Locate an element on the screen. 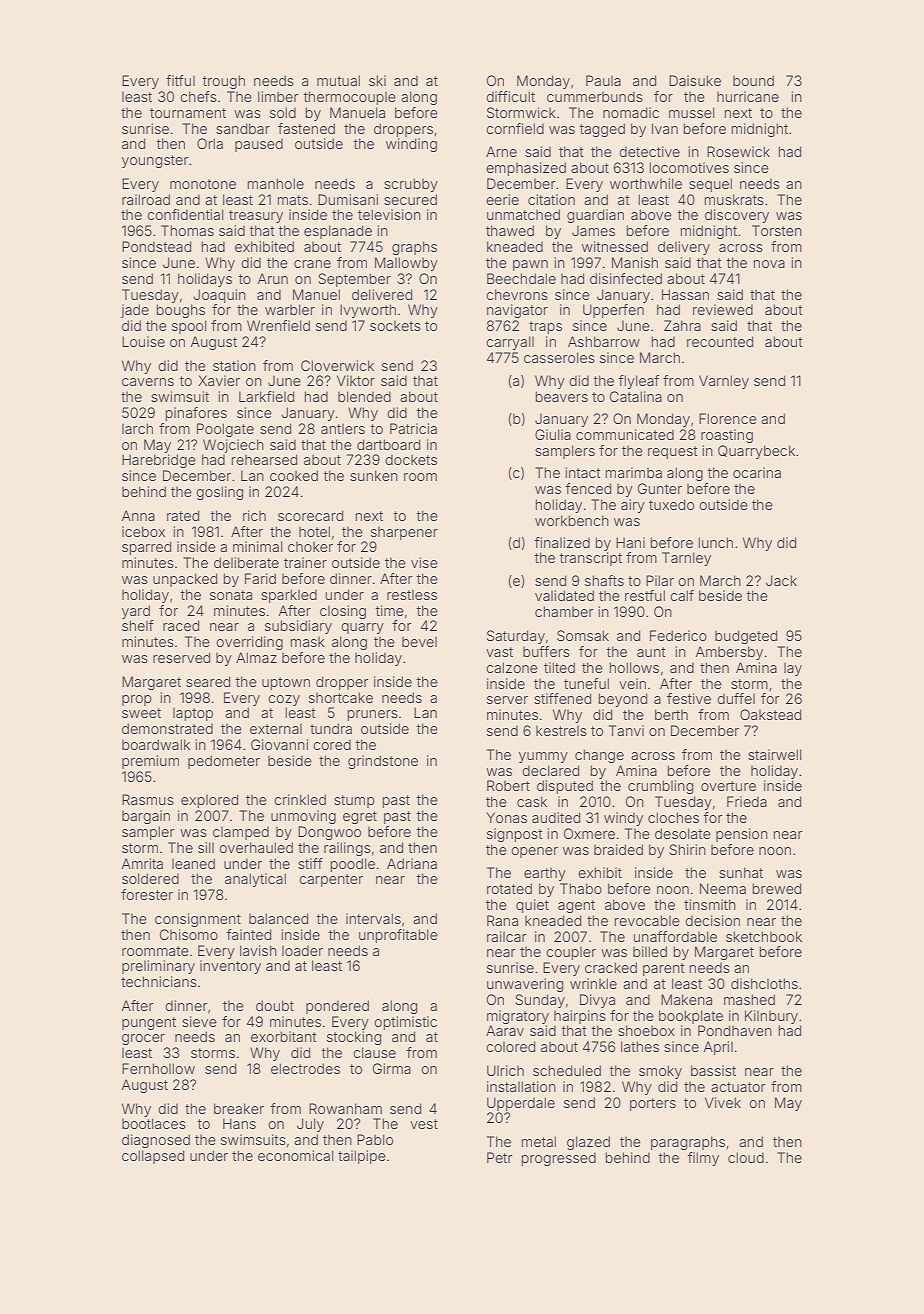  trough is located at coordinates (224, 82).
